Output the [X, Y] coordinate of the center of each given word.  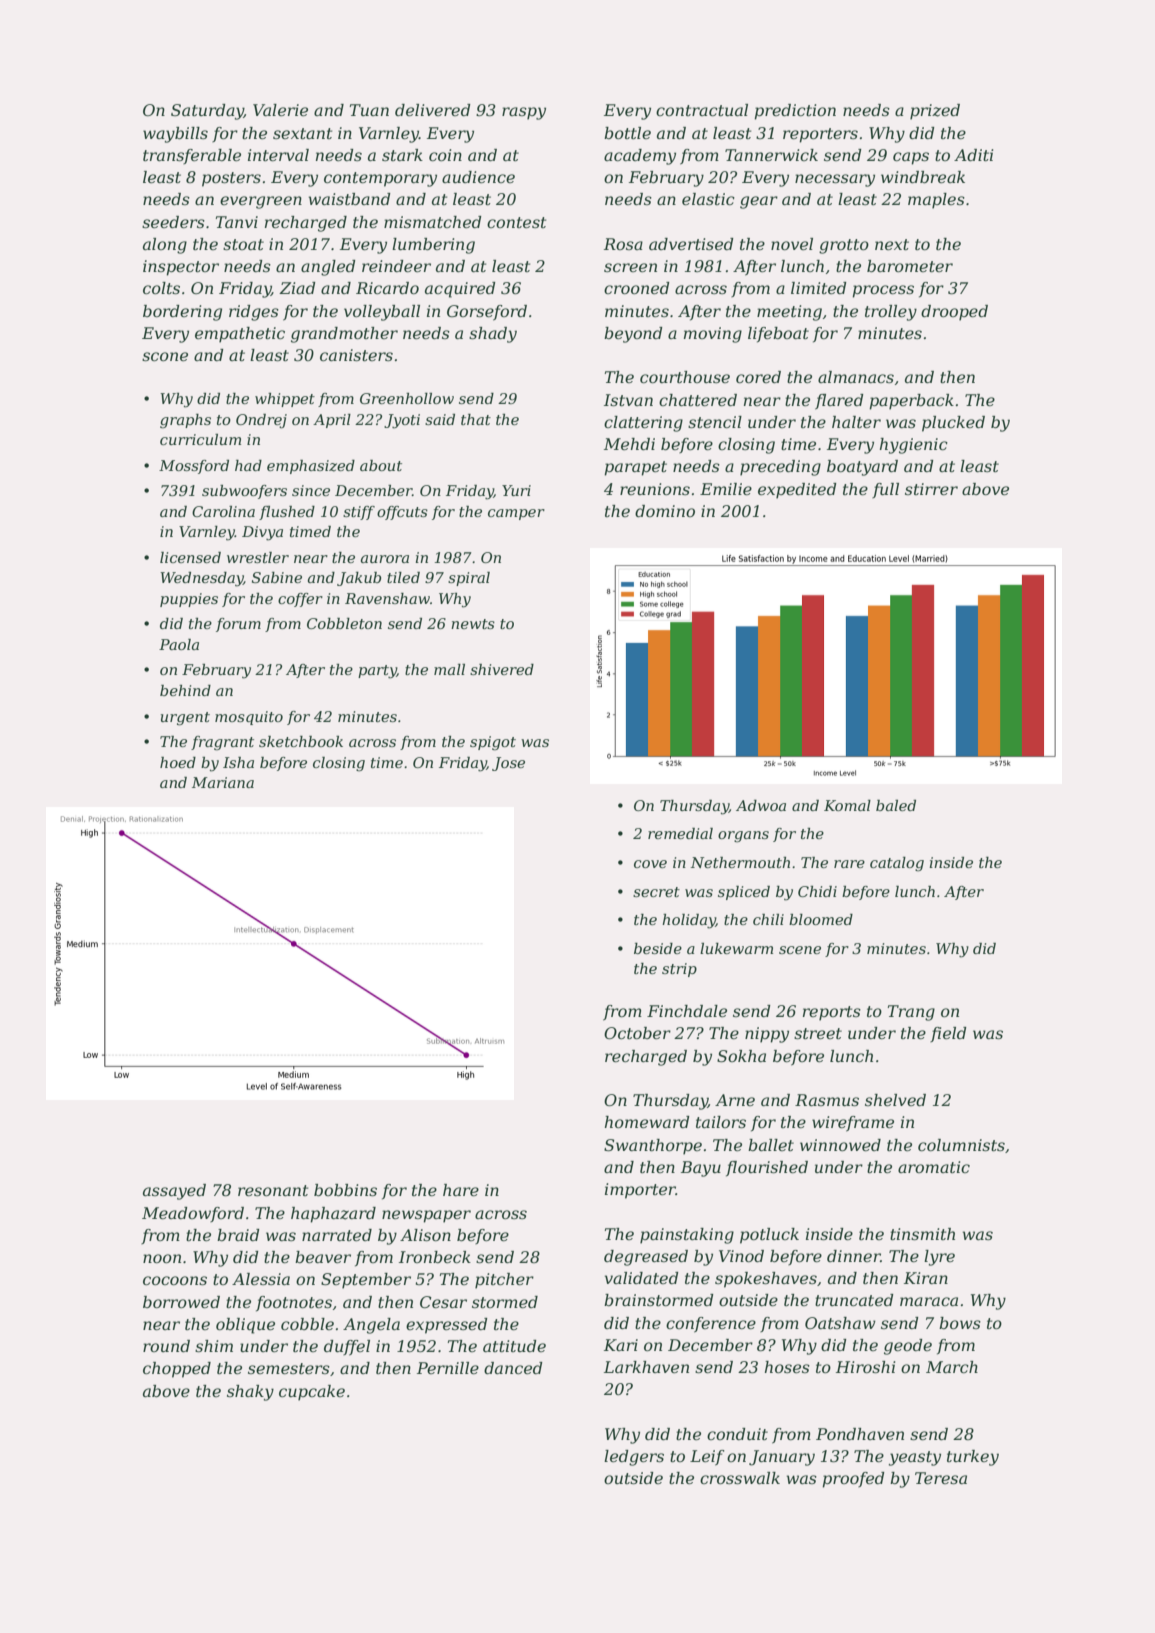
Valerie [280, 110]
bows [960, 1323]
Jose [508, 764]
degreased [646, 1258]
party [377, 672]
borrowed [181, 1302]
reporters [820, 135]
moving [713, 335]
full [885, 490]
